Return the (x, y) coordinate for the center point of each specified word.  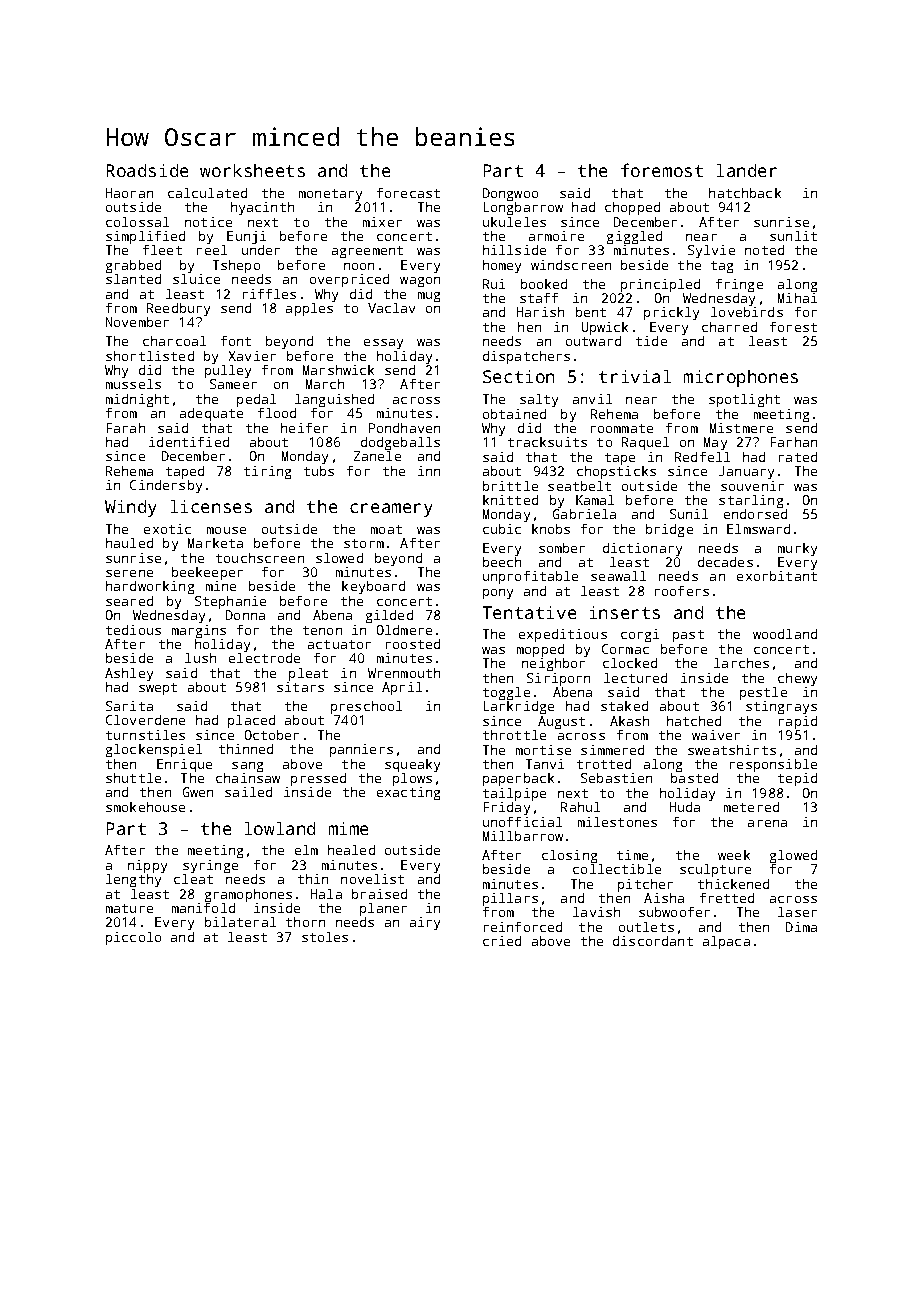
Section (518, 376)
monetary (330, 195)
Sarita (129, 706)
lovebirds (747, 312)
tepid (797, 779)
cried (502, 941)
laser (797, 912)
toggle (506, 693)
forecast (408, 193)
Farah (126, 428)
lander (747, 170)
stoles (325, 937)
